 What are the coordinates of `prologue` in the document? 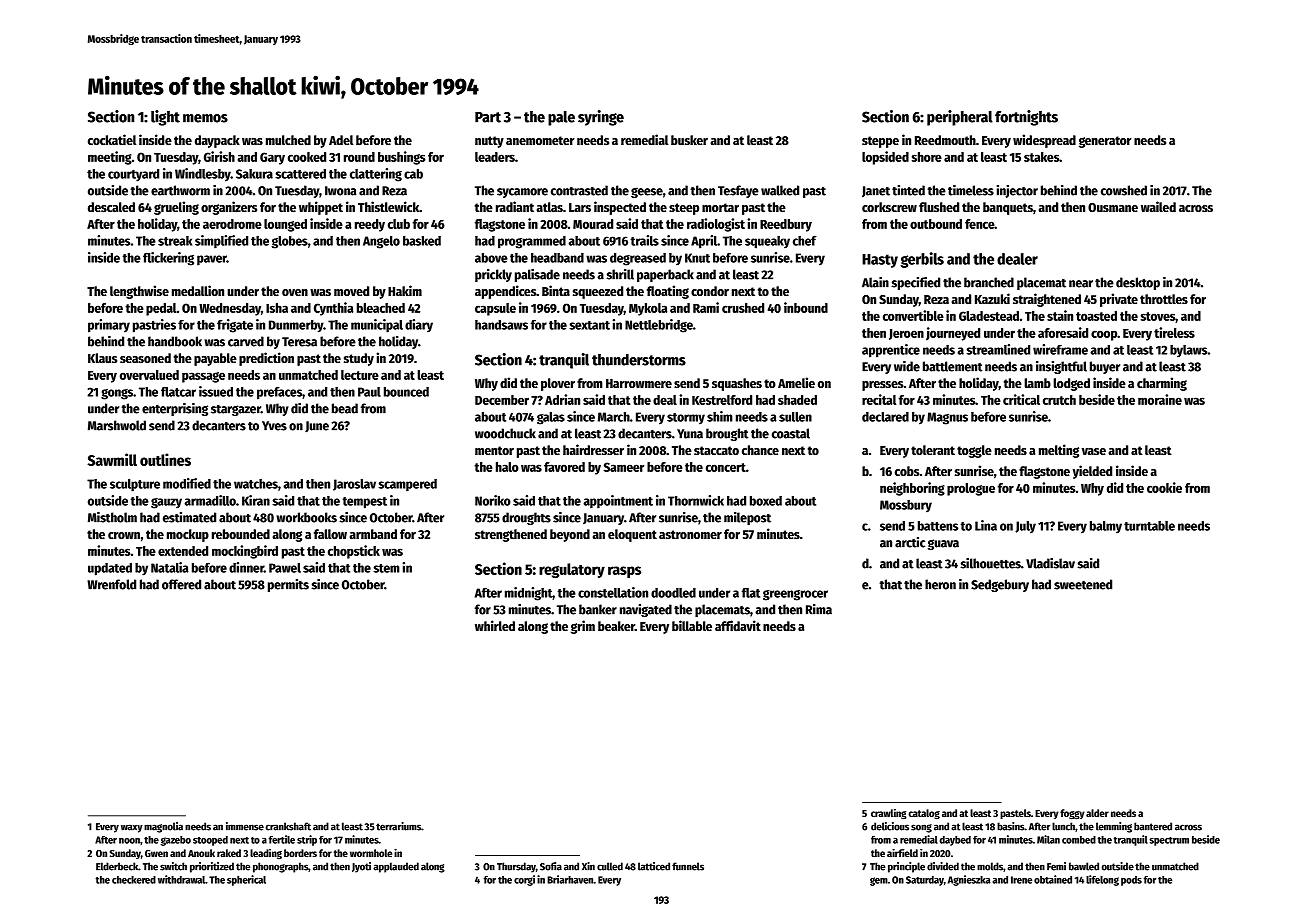 It's located at (971, 489).
